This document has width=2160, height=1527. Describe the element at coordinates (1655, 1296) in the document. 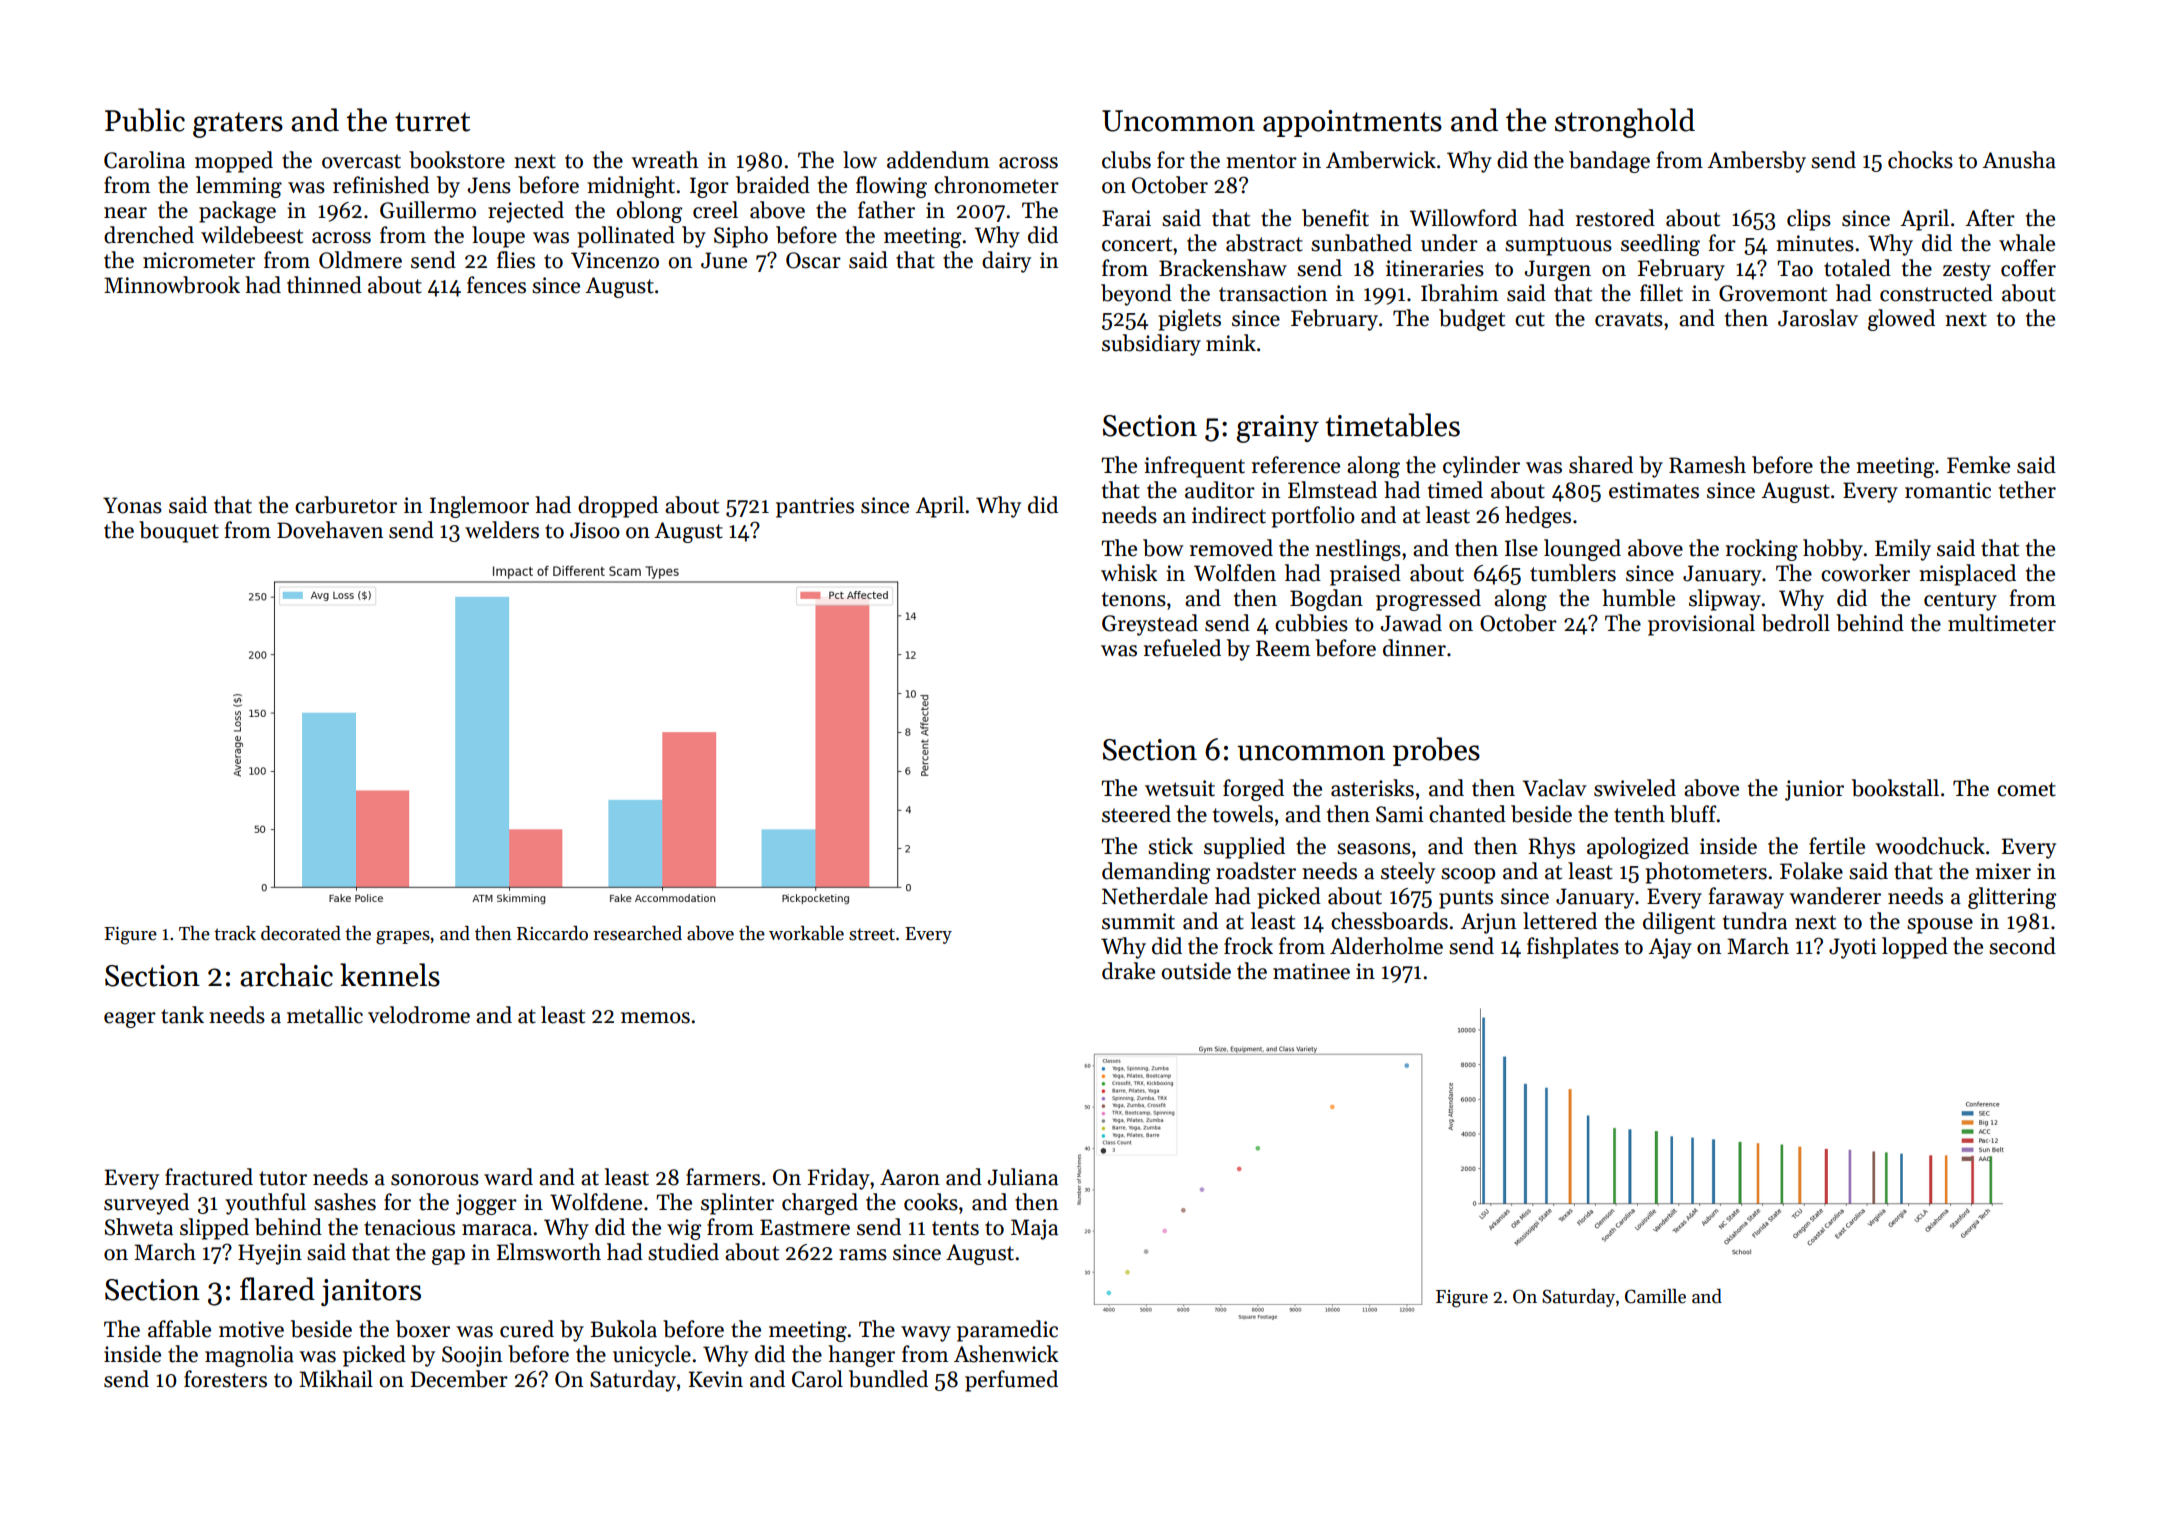

I see `Camille` at that location.
